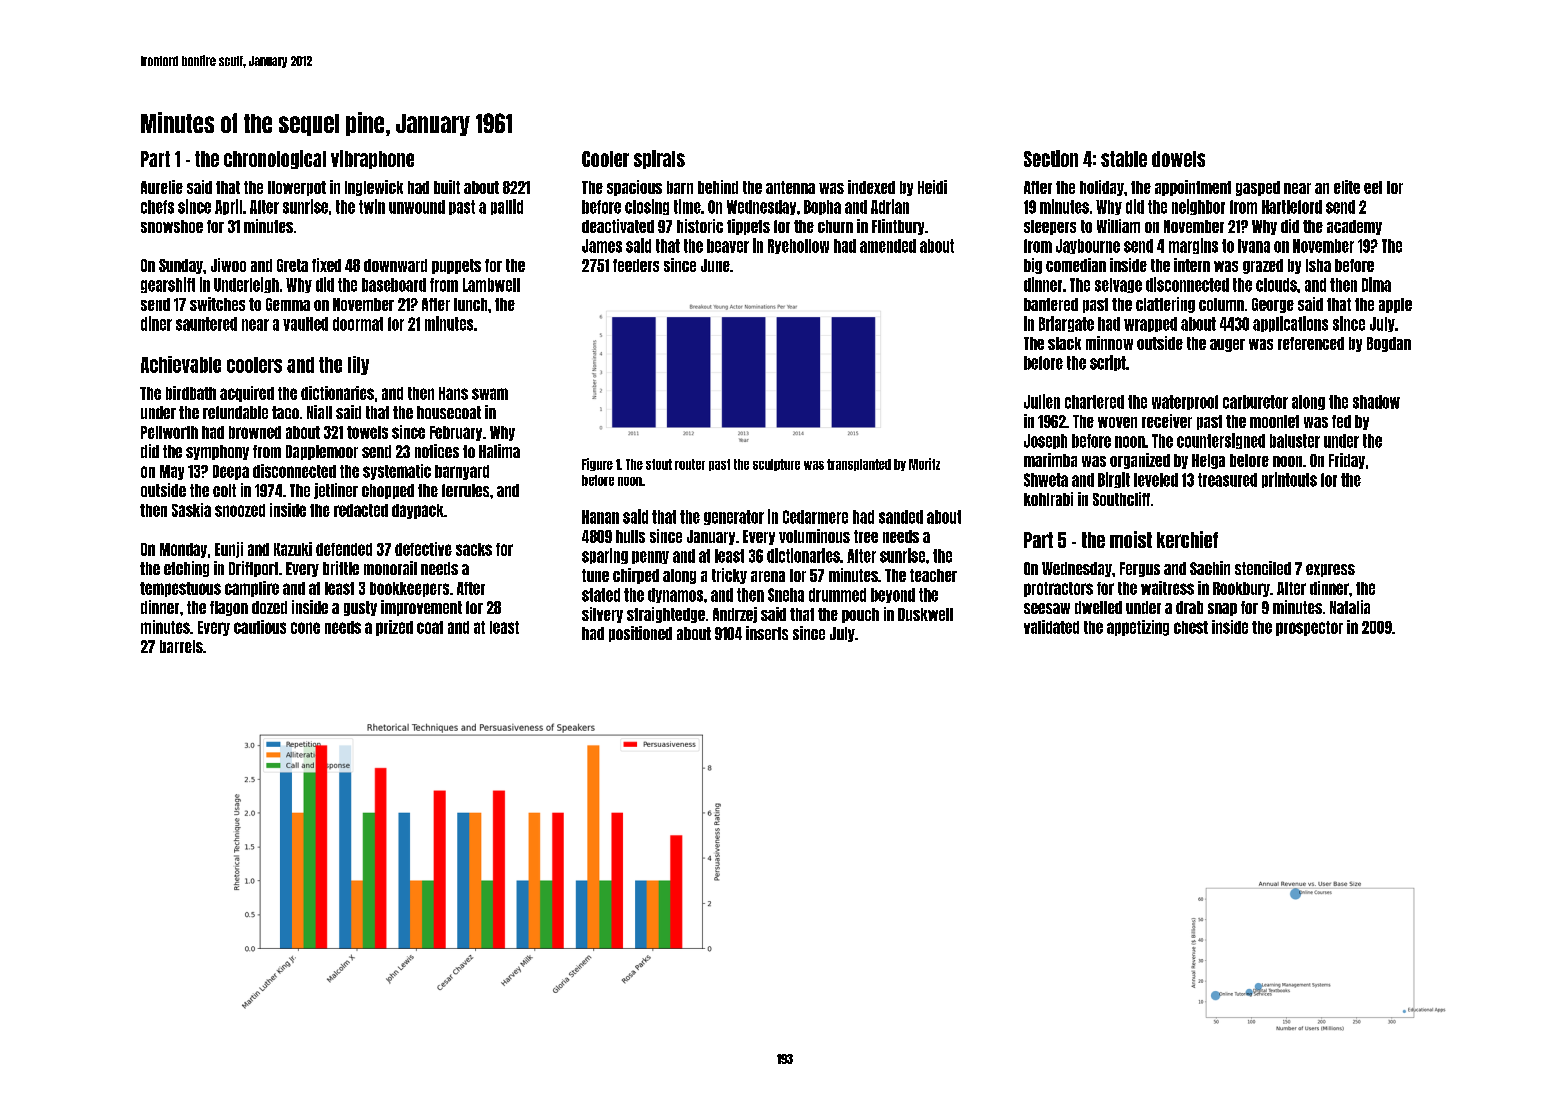  Describe the element at coordinates (360, 608) in the screenshot. I see `gusty` at that location.
